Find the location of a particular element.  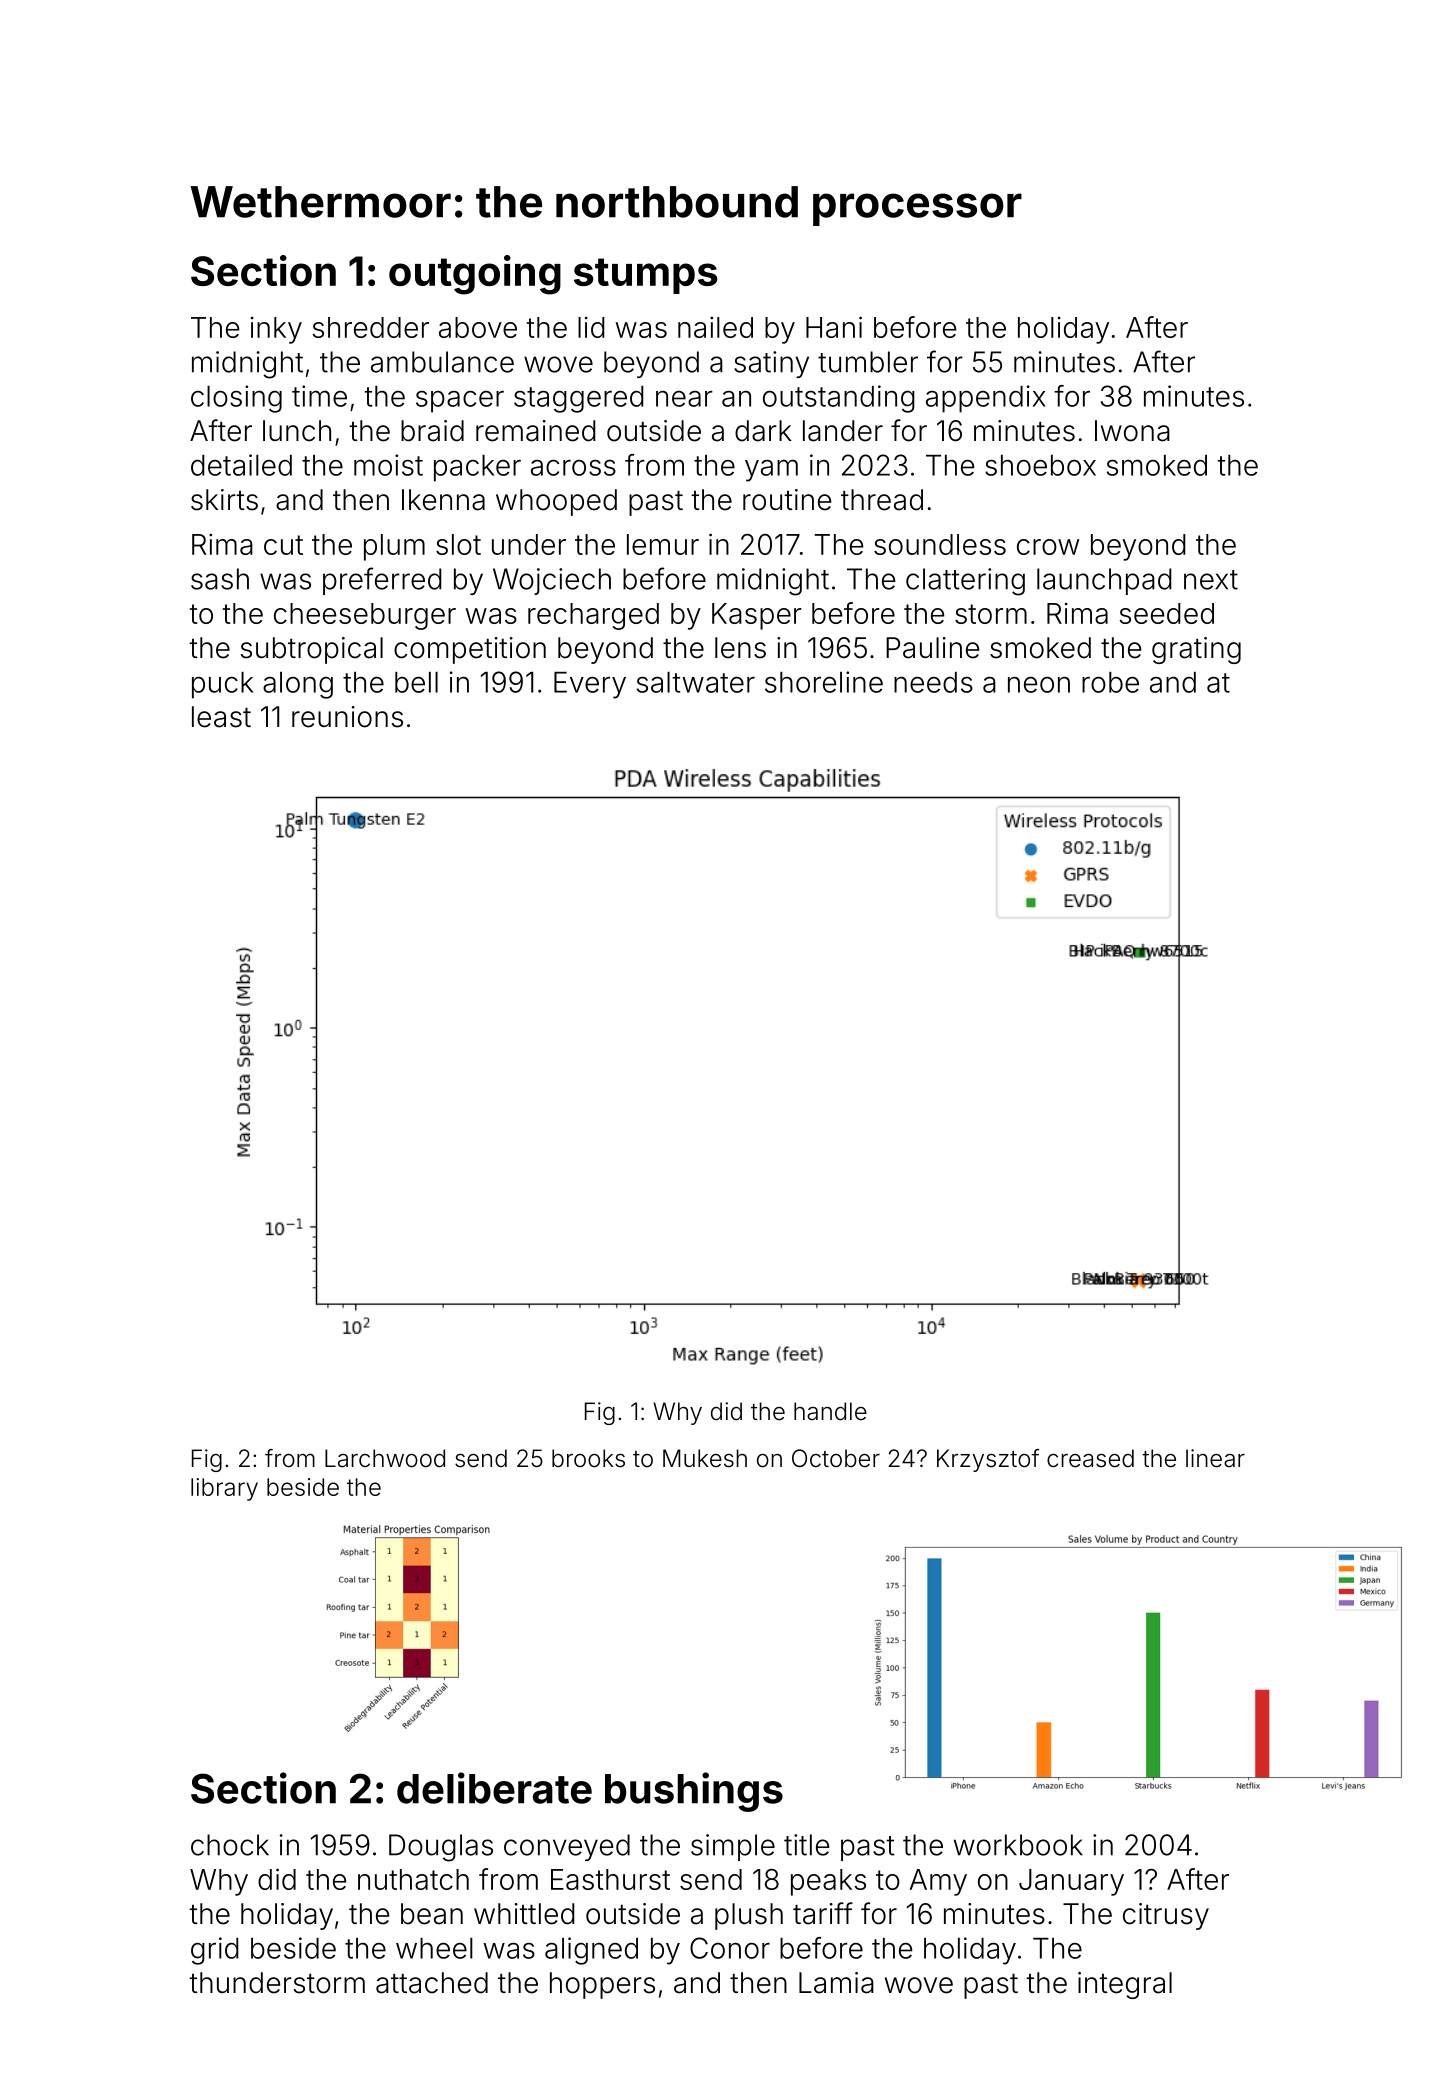

inky is located at coordinates (276, 330).
